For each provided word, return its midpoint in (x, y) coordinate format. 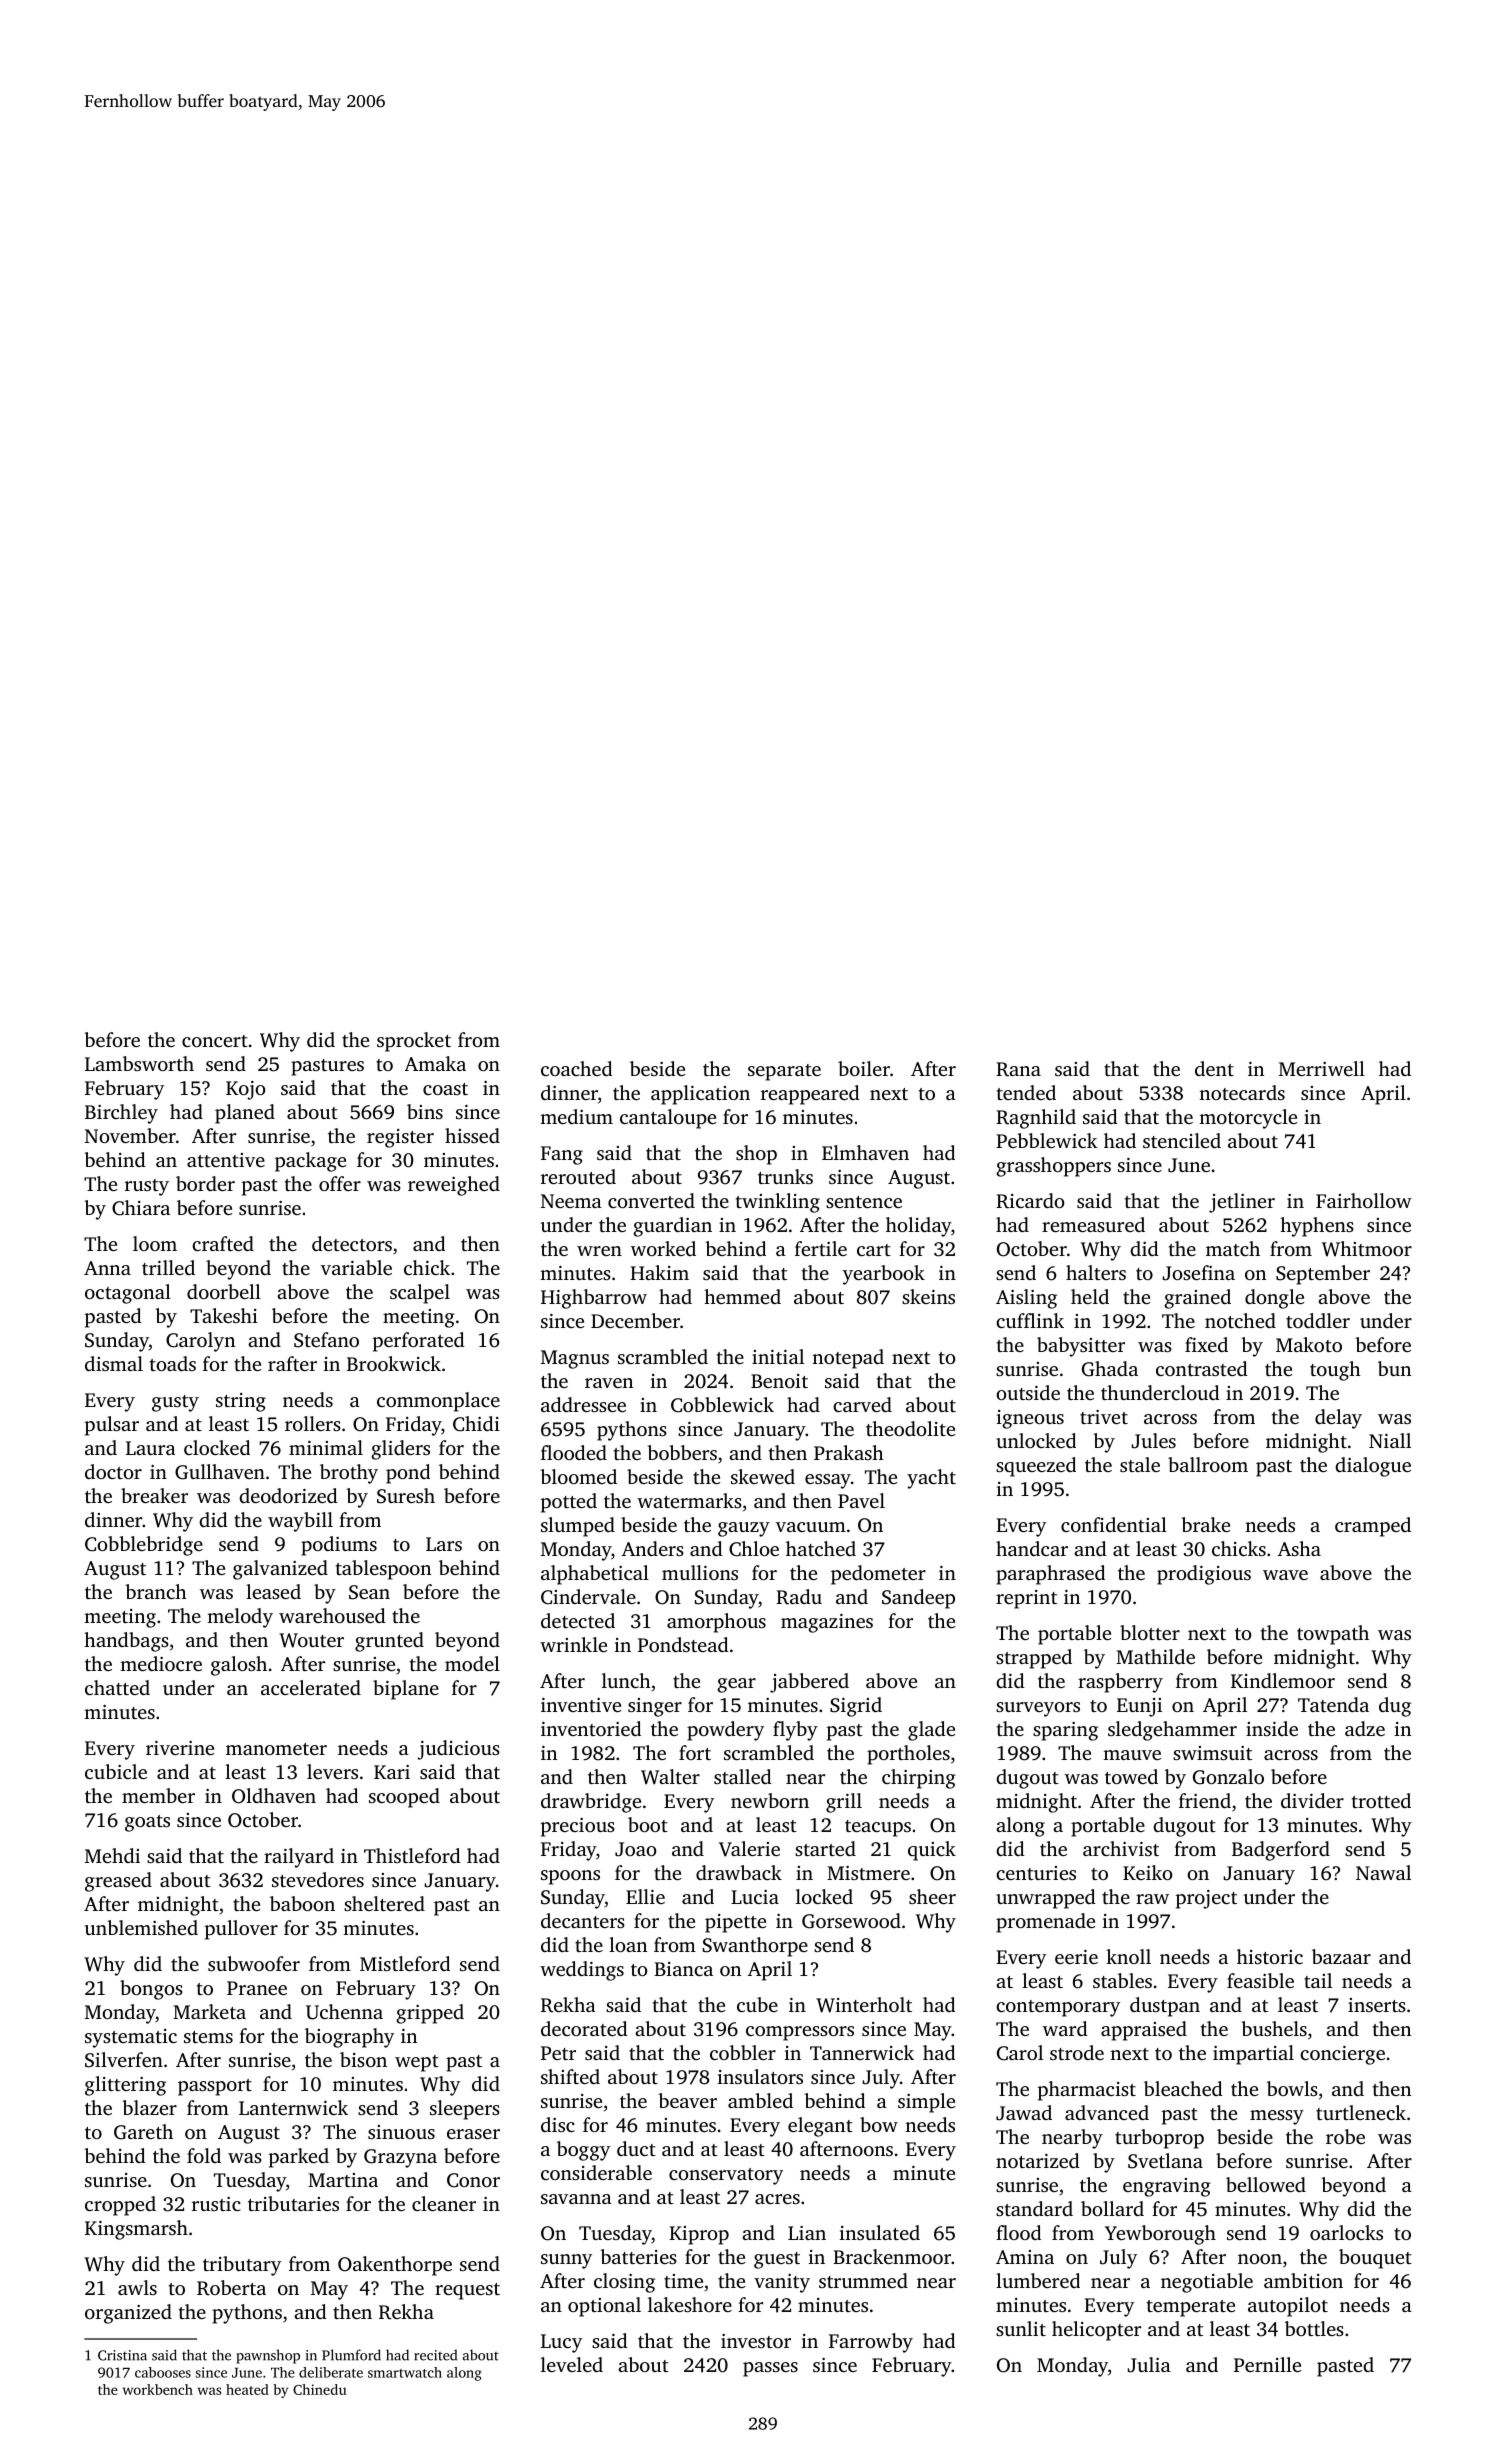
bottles (1314, 2328)
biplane (406, 1690)
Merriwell (1322, 1068)
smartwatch (405, 2372)
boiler (864, 1068)
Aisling (1026, 1299)
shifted (570, 2076)
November (130, 1135)
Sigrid (856, 1707)
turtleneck (1361, 2112)
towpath (1333, 1635)
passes (770, 2369)
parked (299, 2158)
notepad (848, 1359)
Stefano (326, 1340)
